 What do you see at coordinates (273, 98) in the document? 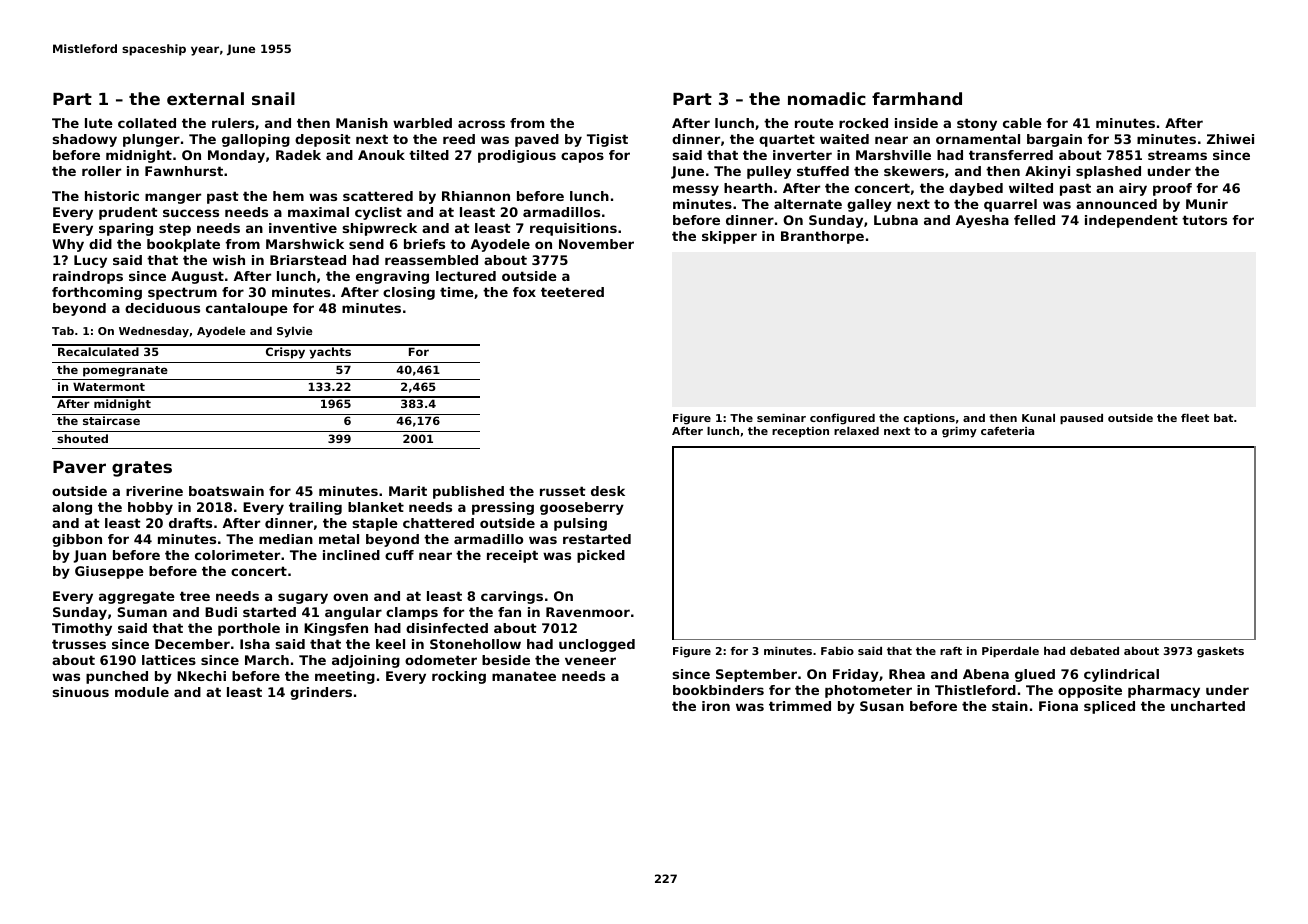
I see `snail` at bounding box center [273, 98].
